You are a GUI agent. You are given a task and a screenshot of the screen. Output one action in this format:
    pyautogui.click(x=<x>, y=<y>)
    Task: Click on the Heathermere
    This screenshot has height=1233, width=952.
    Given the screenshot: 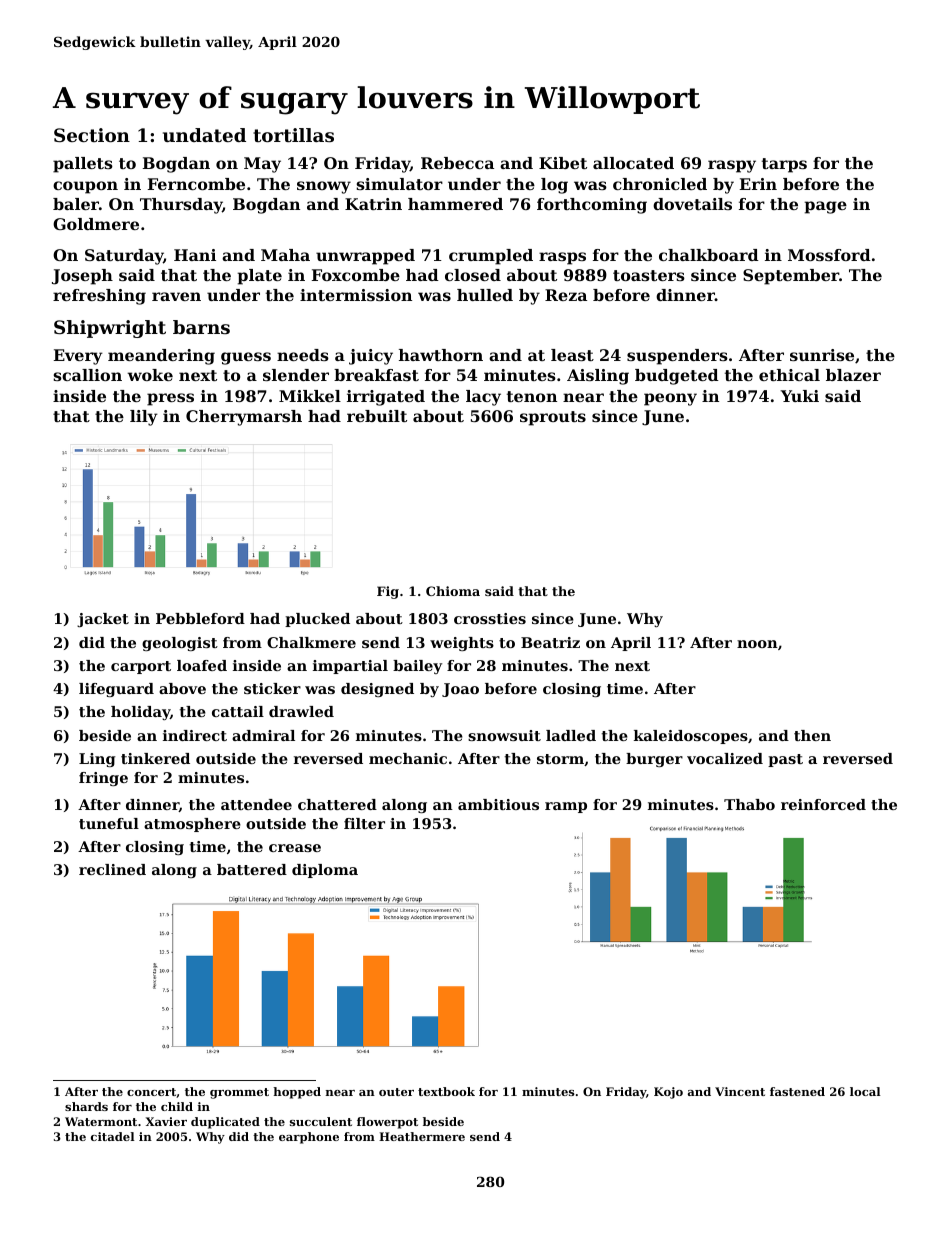 What is the action you would take?
    pyautogui.click(x=422, y=1136)
